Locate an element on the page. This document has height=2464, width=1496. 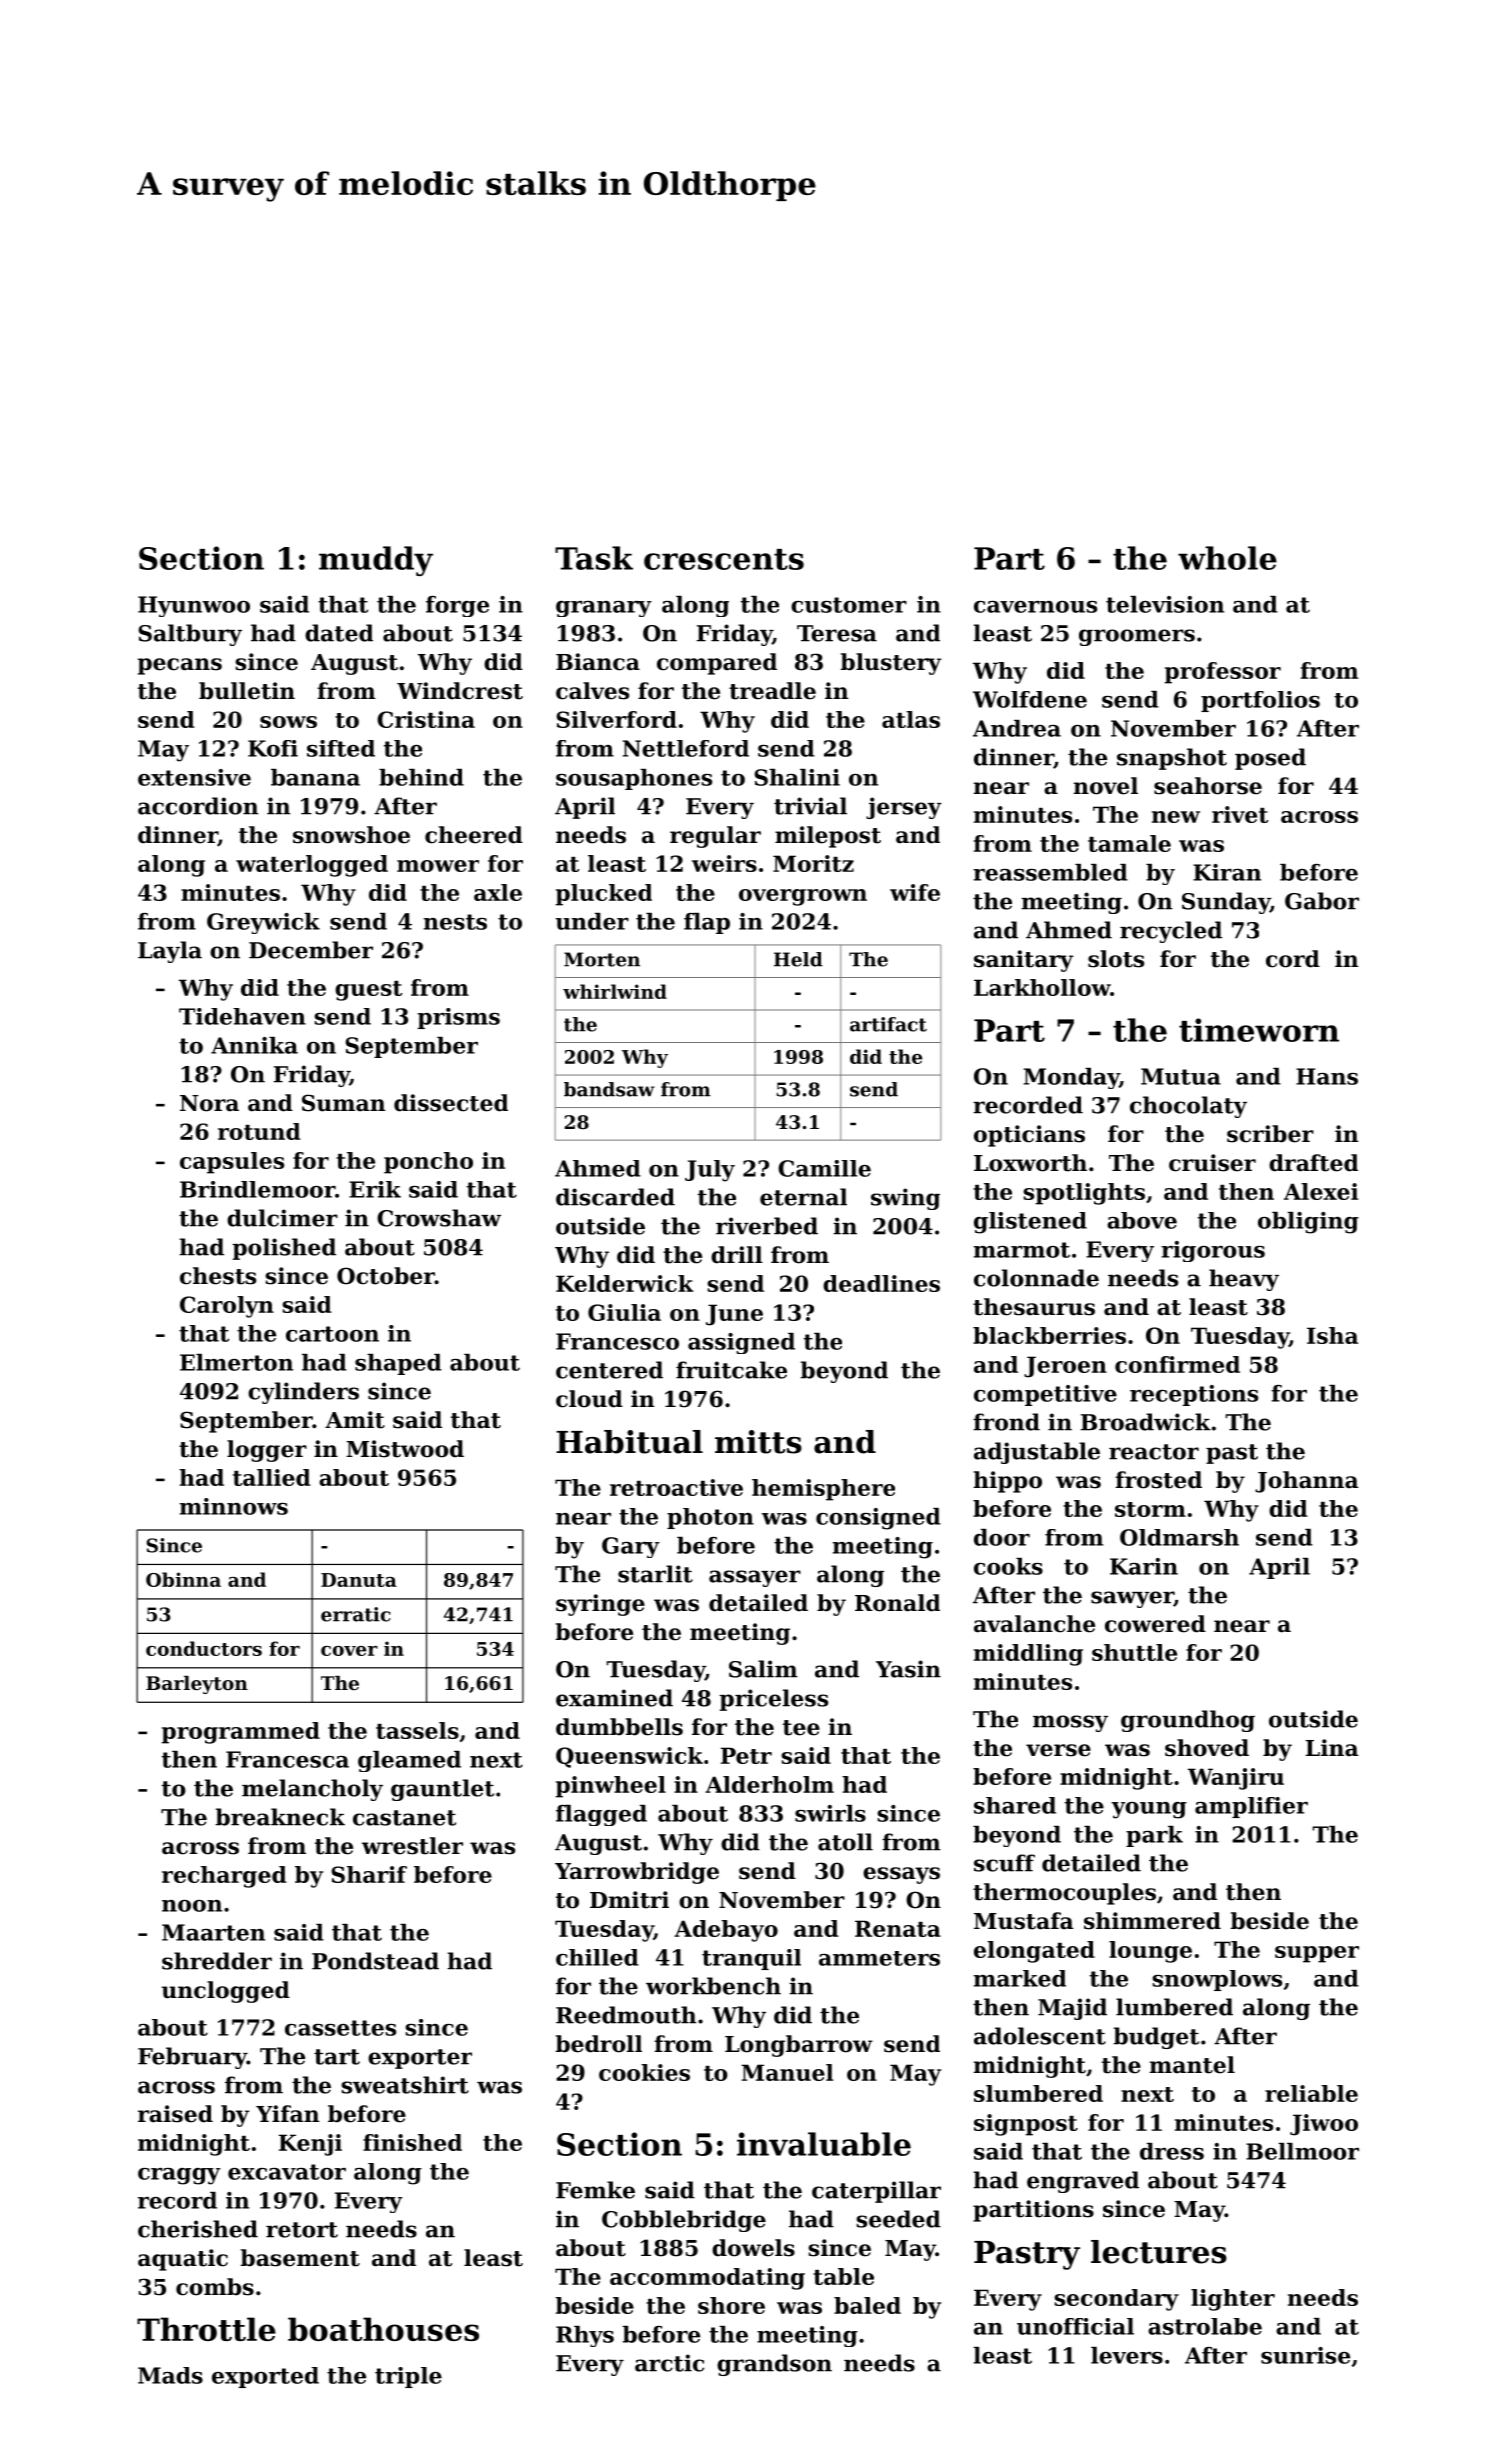
polished is located at coordinates (284, 1249).
